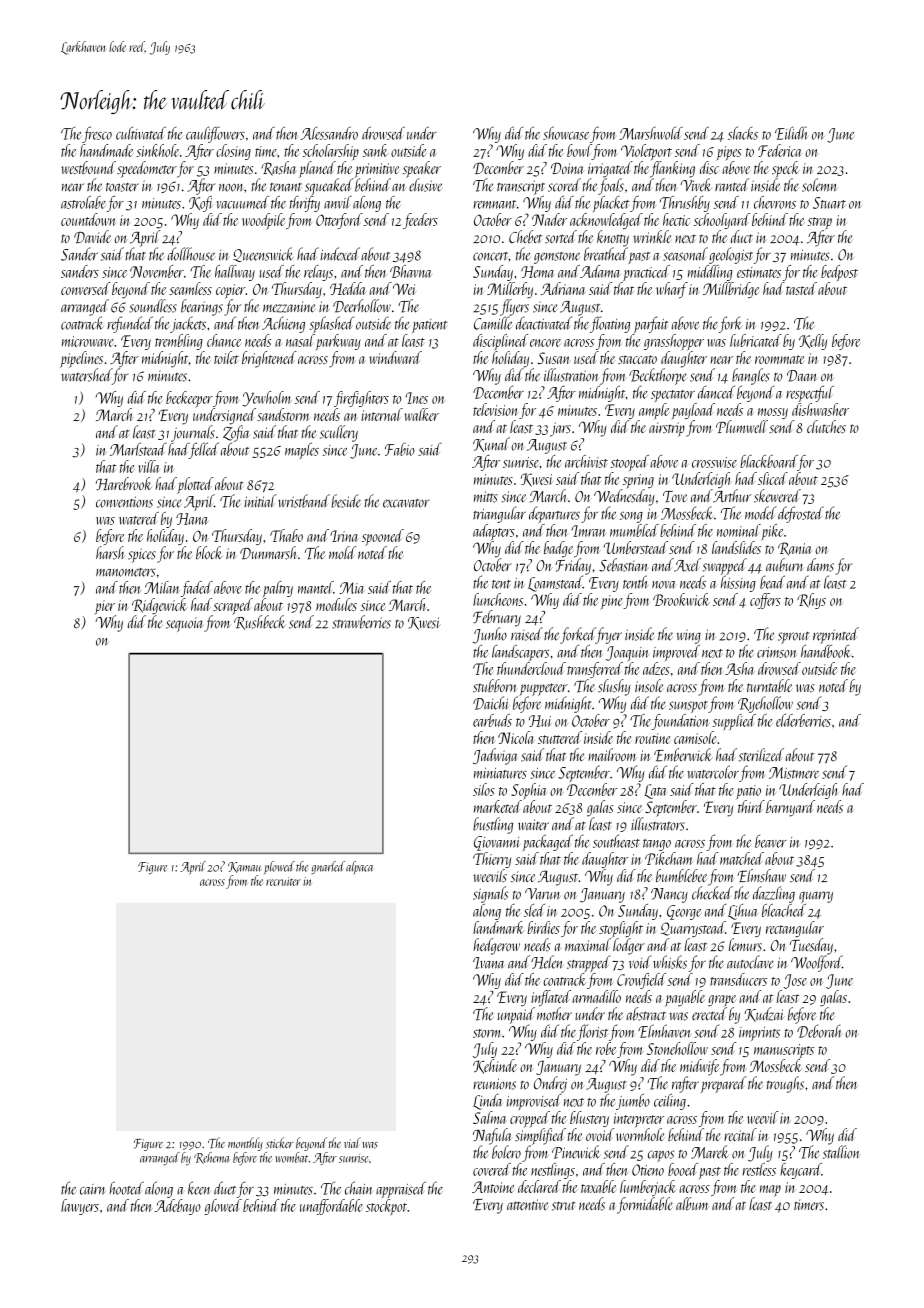 Image resolution: width=924 pixels, height=1308 pixels. What do you see at coordinates (223, 1207) in the image?
I see `glowed` at bounding box center [223, 1207].
